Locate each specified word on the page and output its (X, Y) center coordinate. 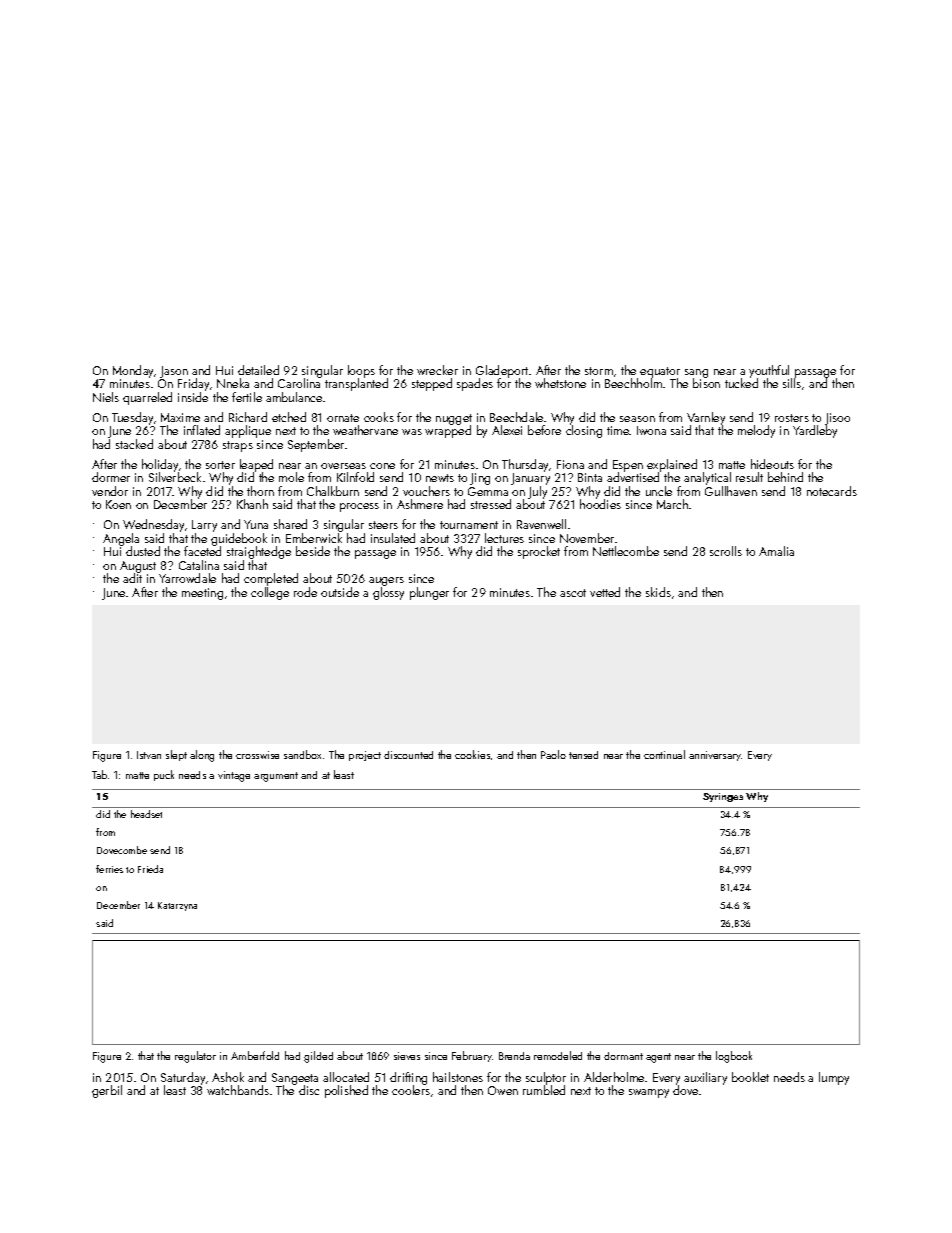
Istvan (149, 755)
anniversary (715, 756)
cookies (472, 754)
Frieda (150, 869)
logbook (734, 1057)
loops (361, 371)
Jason (174, 372)
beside (313, 551)
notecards (832, 491)
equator (660, 372)
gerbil (107, 1091)
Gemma (488, 491)
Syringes (723, 797)
